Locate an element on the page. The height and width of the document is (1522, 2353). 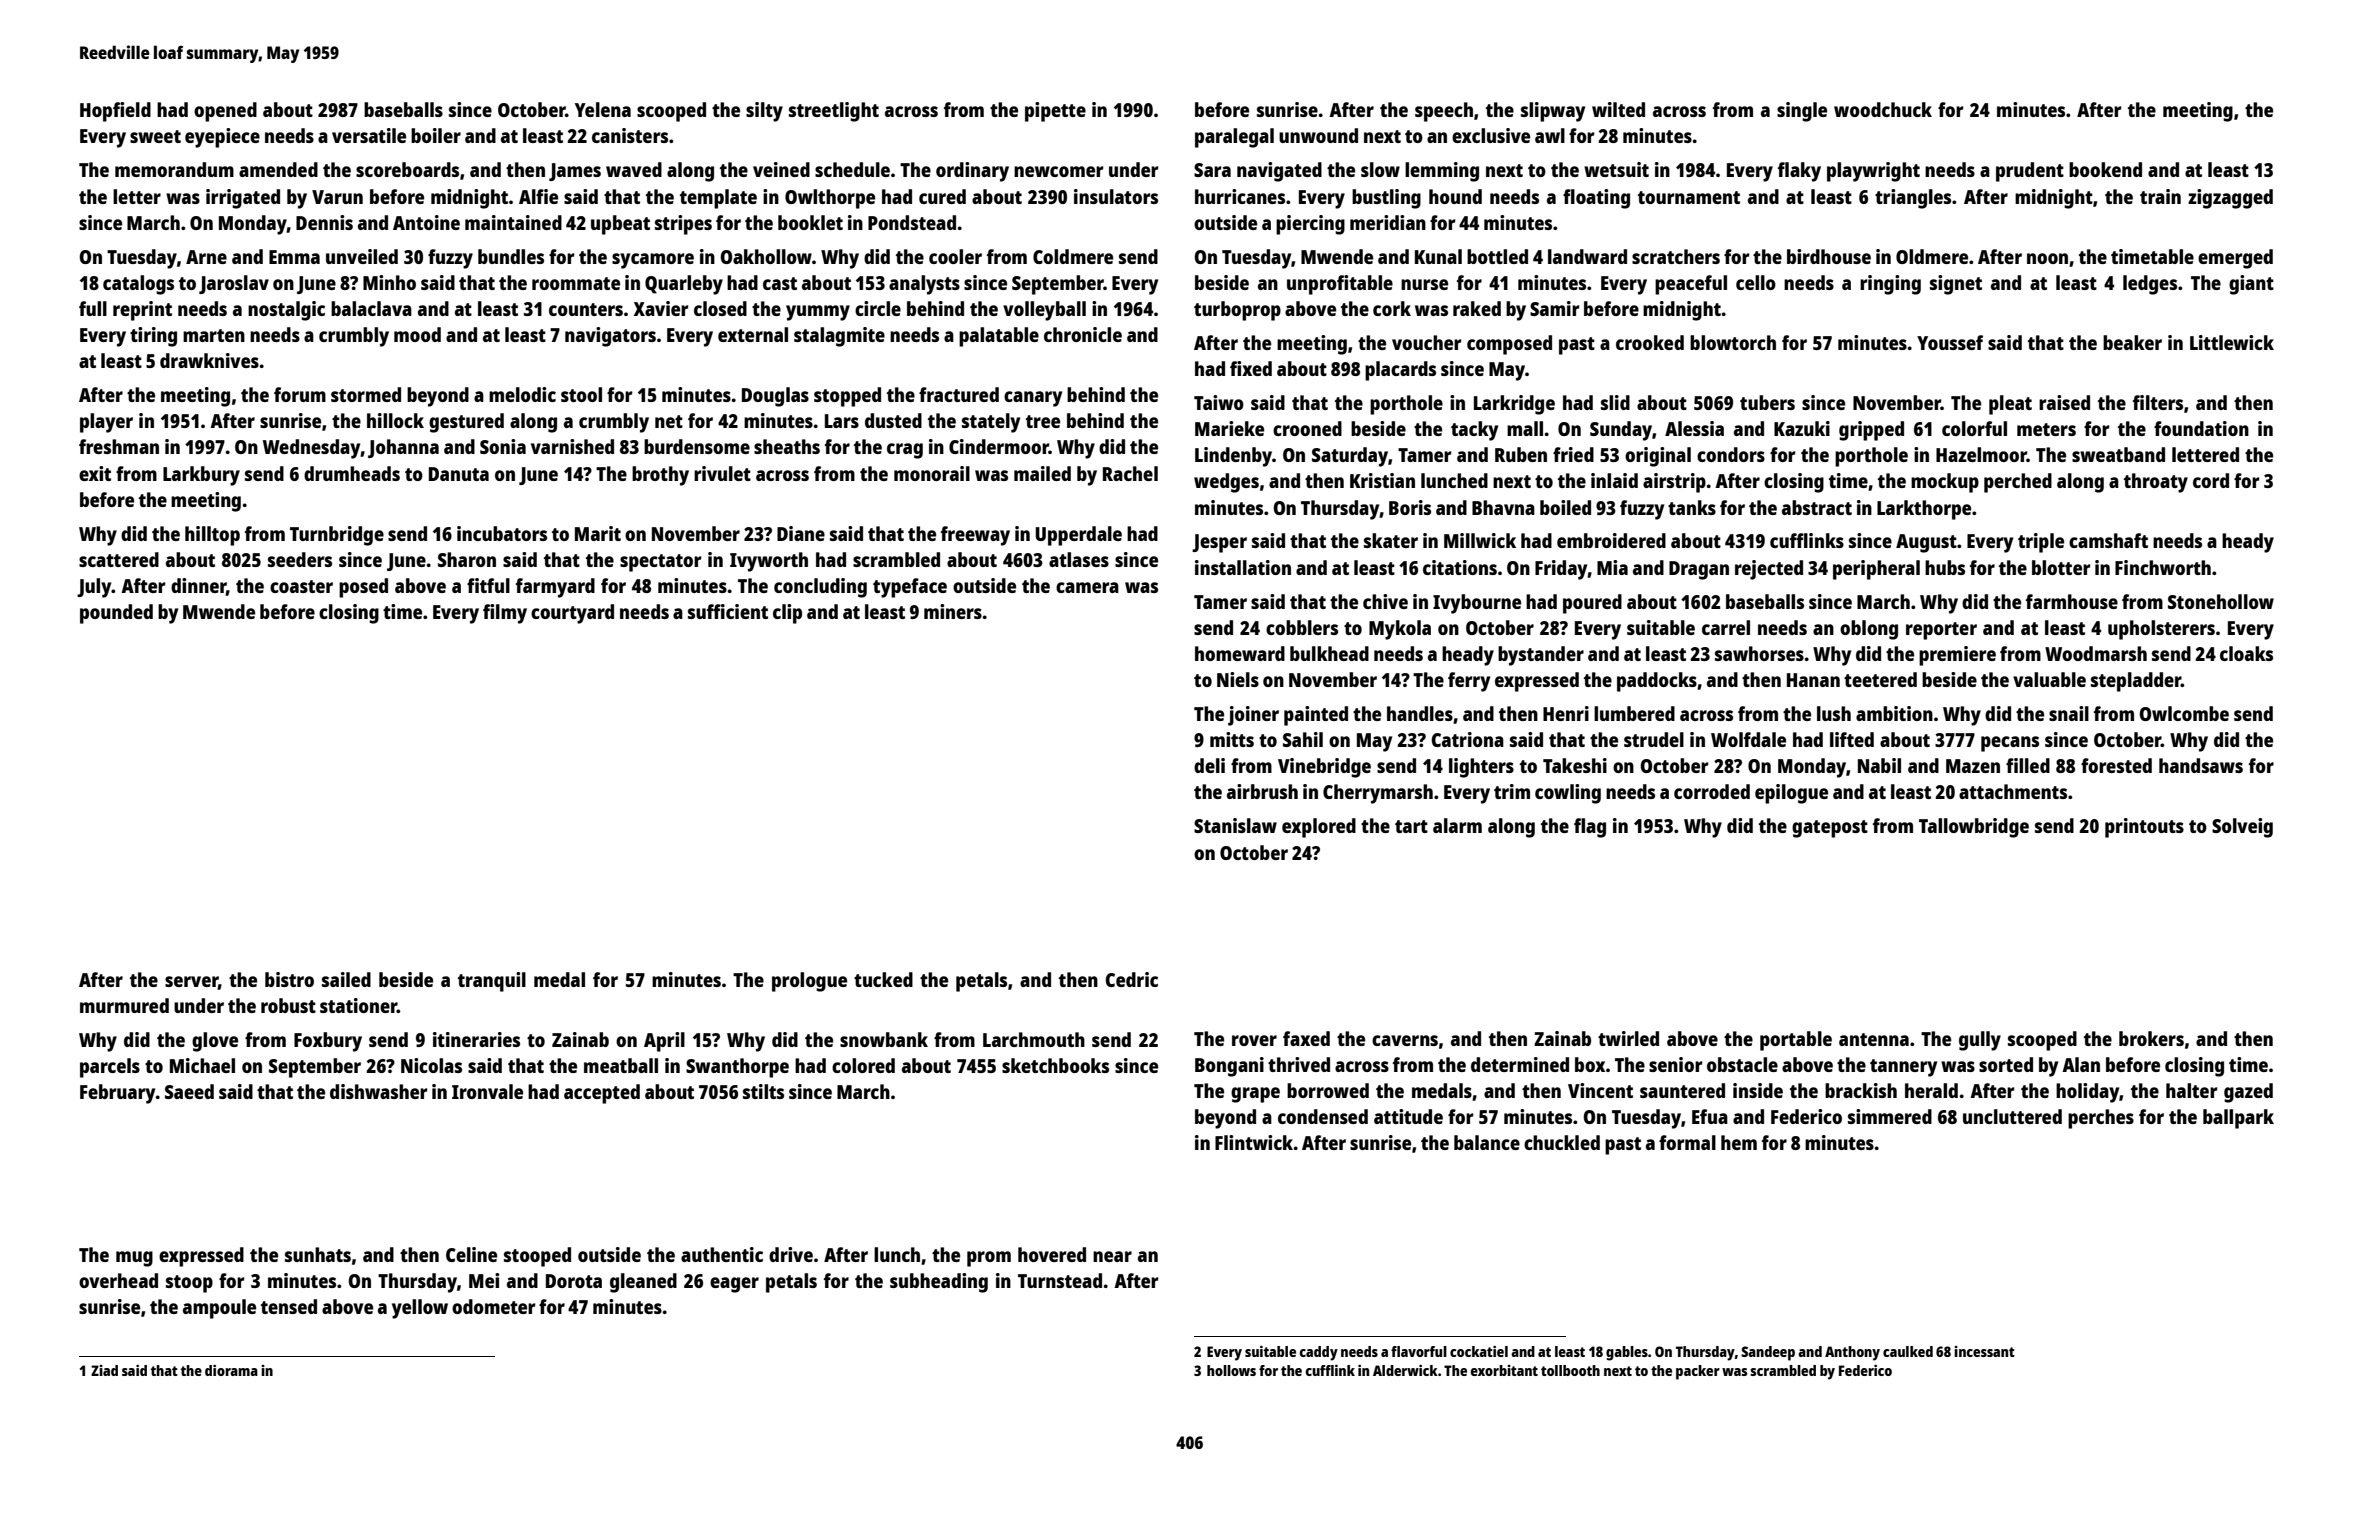
Turnstead is located at coordinates (1060, 1280).
